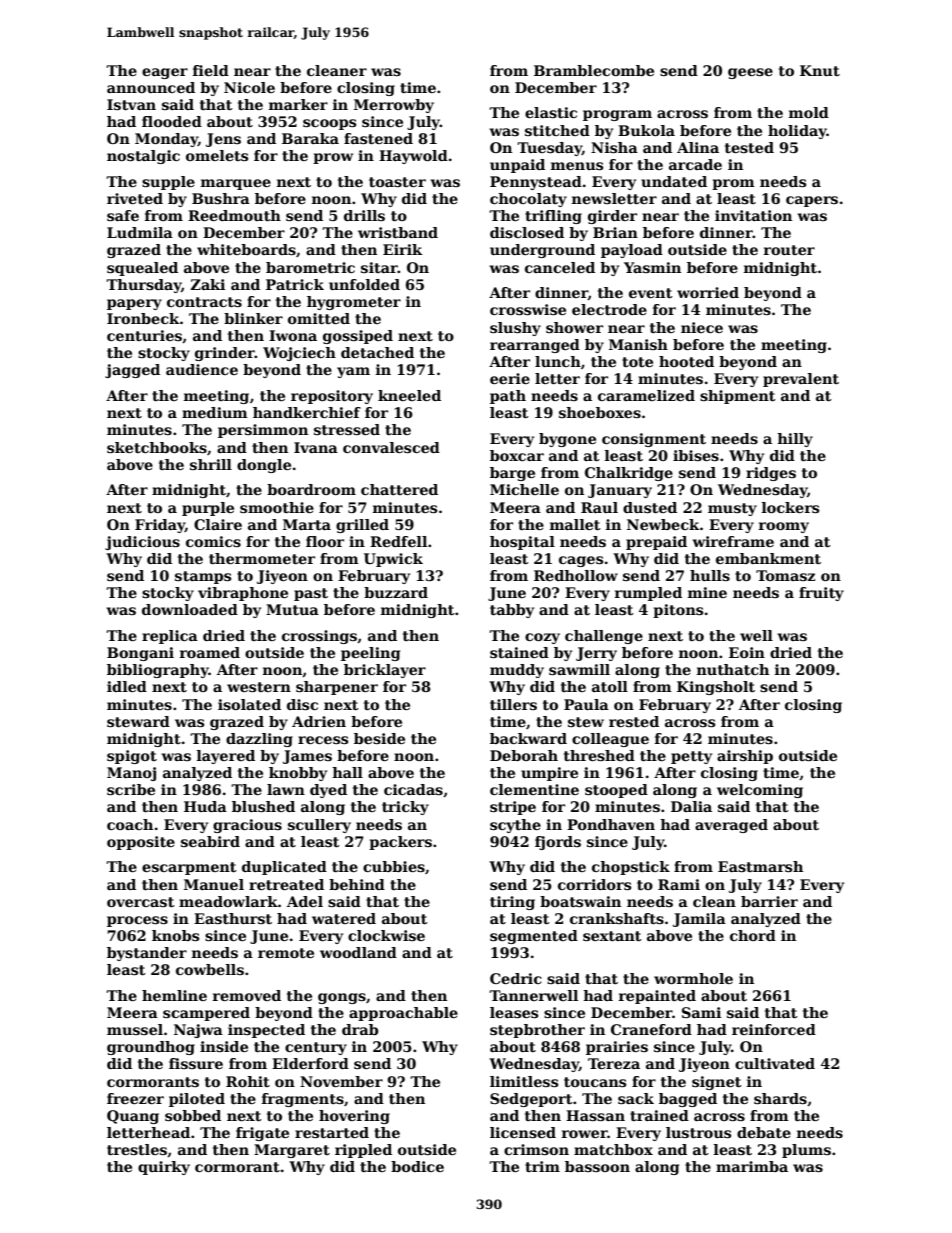 This screenshot has height=1233, width=952. Describe the element at coordinates (716, 688) in the screenshot. I see `Kingsholt` at that location.
